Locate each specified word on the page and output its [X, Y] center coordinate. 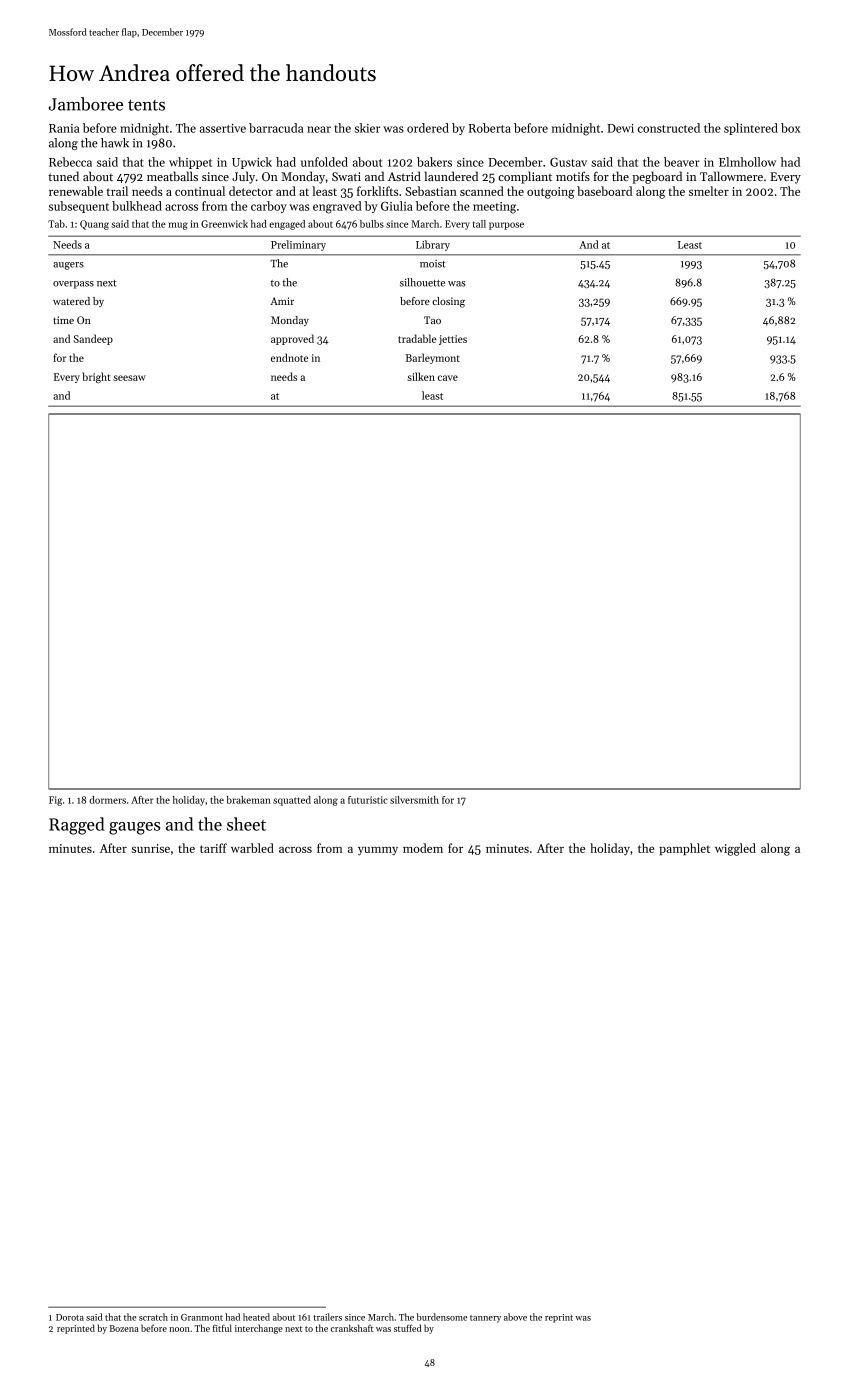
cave [448, 378]
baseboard [604, 191]
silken [421, 376]
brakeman [249, 800]
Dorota [70, 1317]
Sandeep [93, 339]
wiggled [735, 849]
